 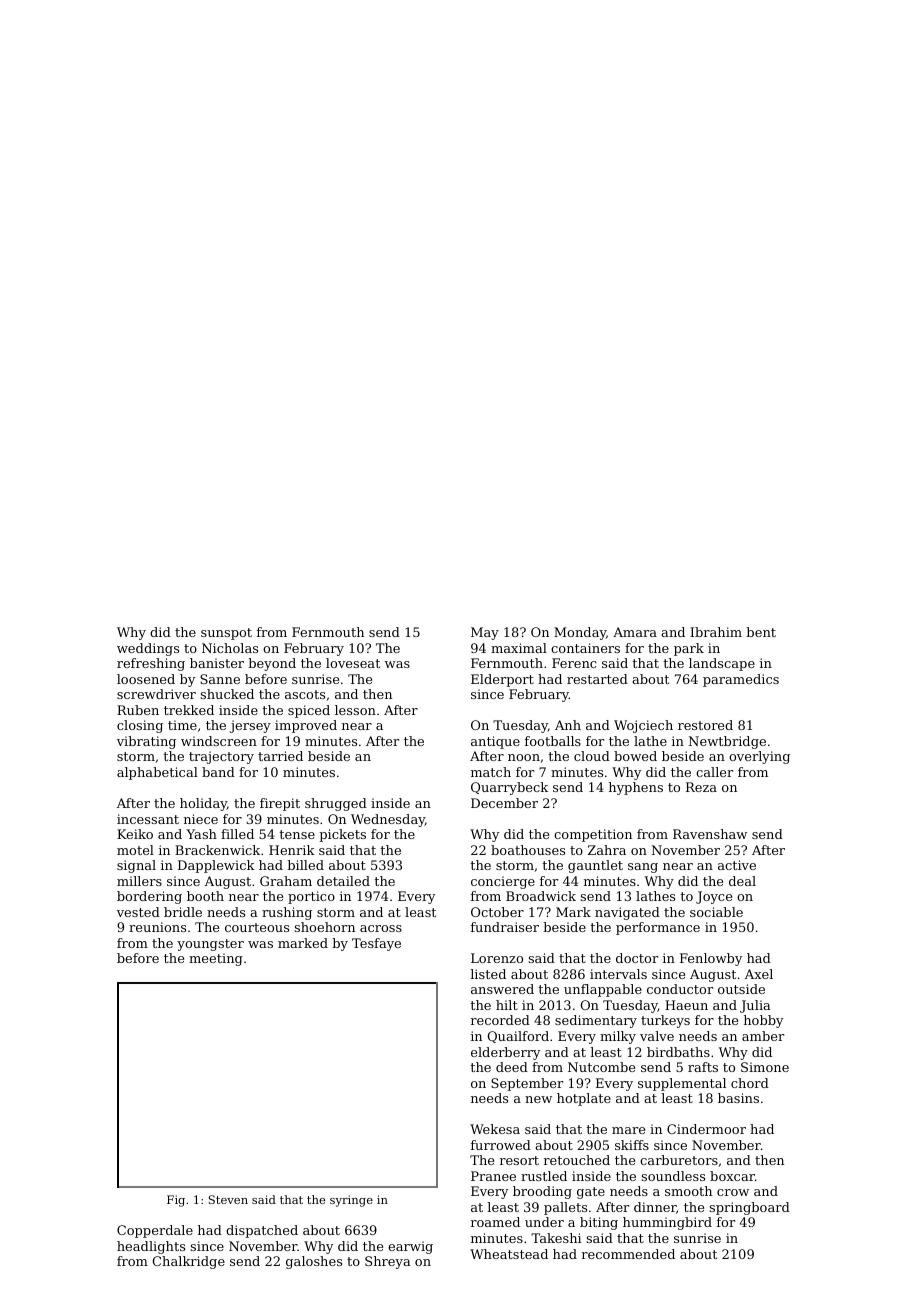 I want to click on Axel, so click(x=759, y=974).
